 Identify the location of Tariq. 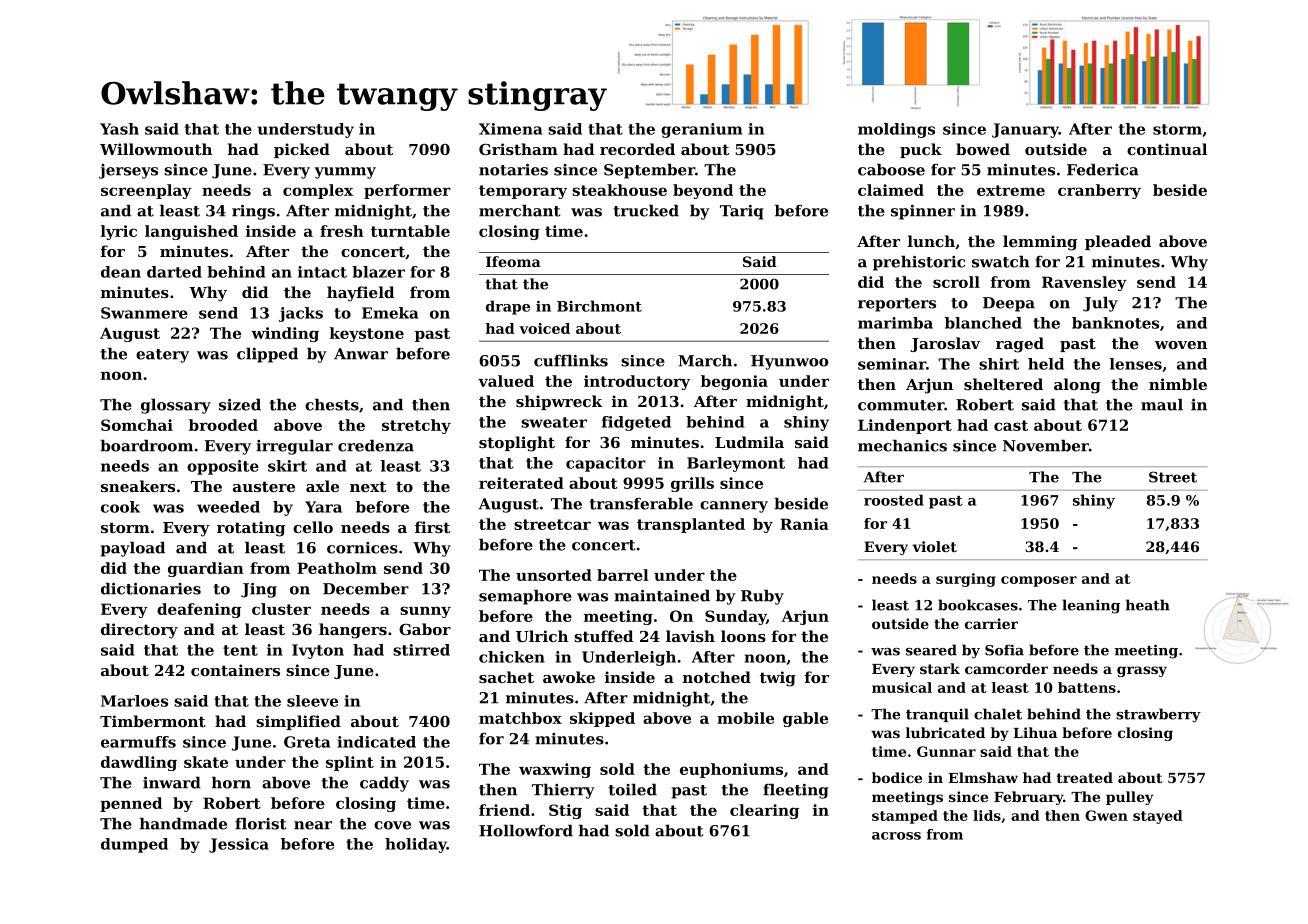
(742, 212).
